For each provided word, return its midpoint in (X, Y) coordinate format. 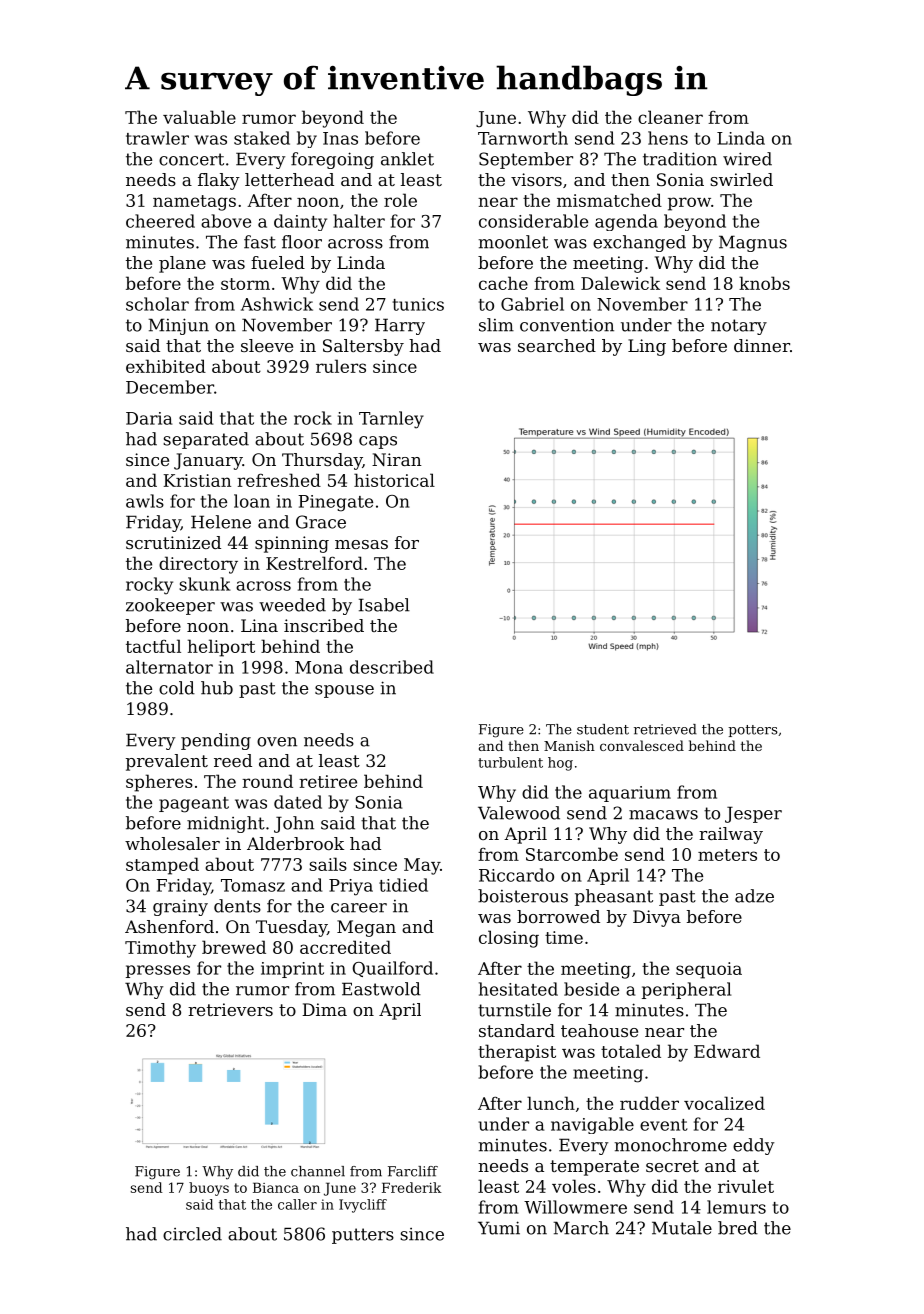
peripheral (686, 990)
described (392, 667)
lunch (551, 1103)
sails (328, 864)
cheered (160, 221)
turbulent (510, 762)
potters (753, 731)
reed (233, 760)
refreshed (279, 480)
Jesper (753, 814)
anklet (407, 159)
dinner (762, 345)
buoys (209, 1189)
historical (394, 480)
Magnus (753, 243)
